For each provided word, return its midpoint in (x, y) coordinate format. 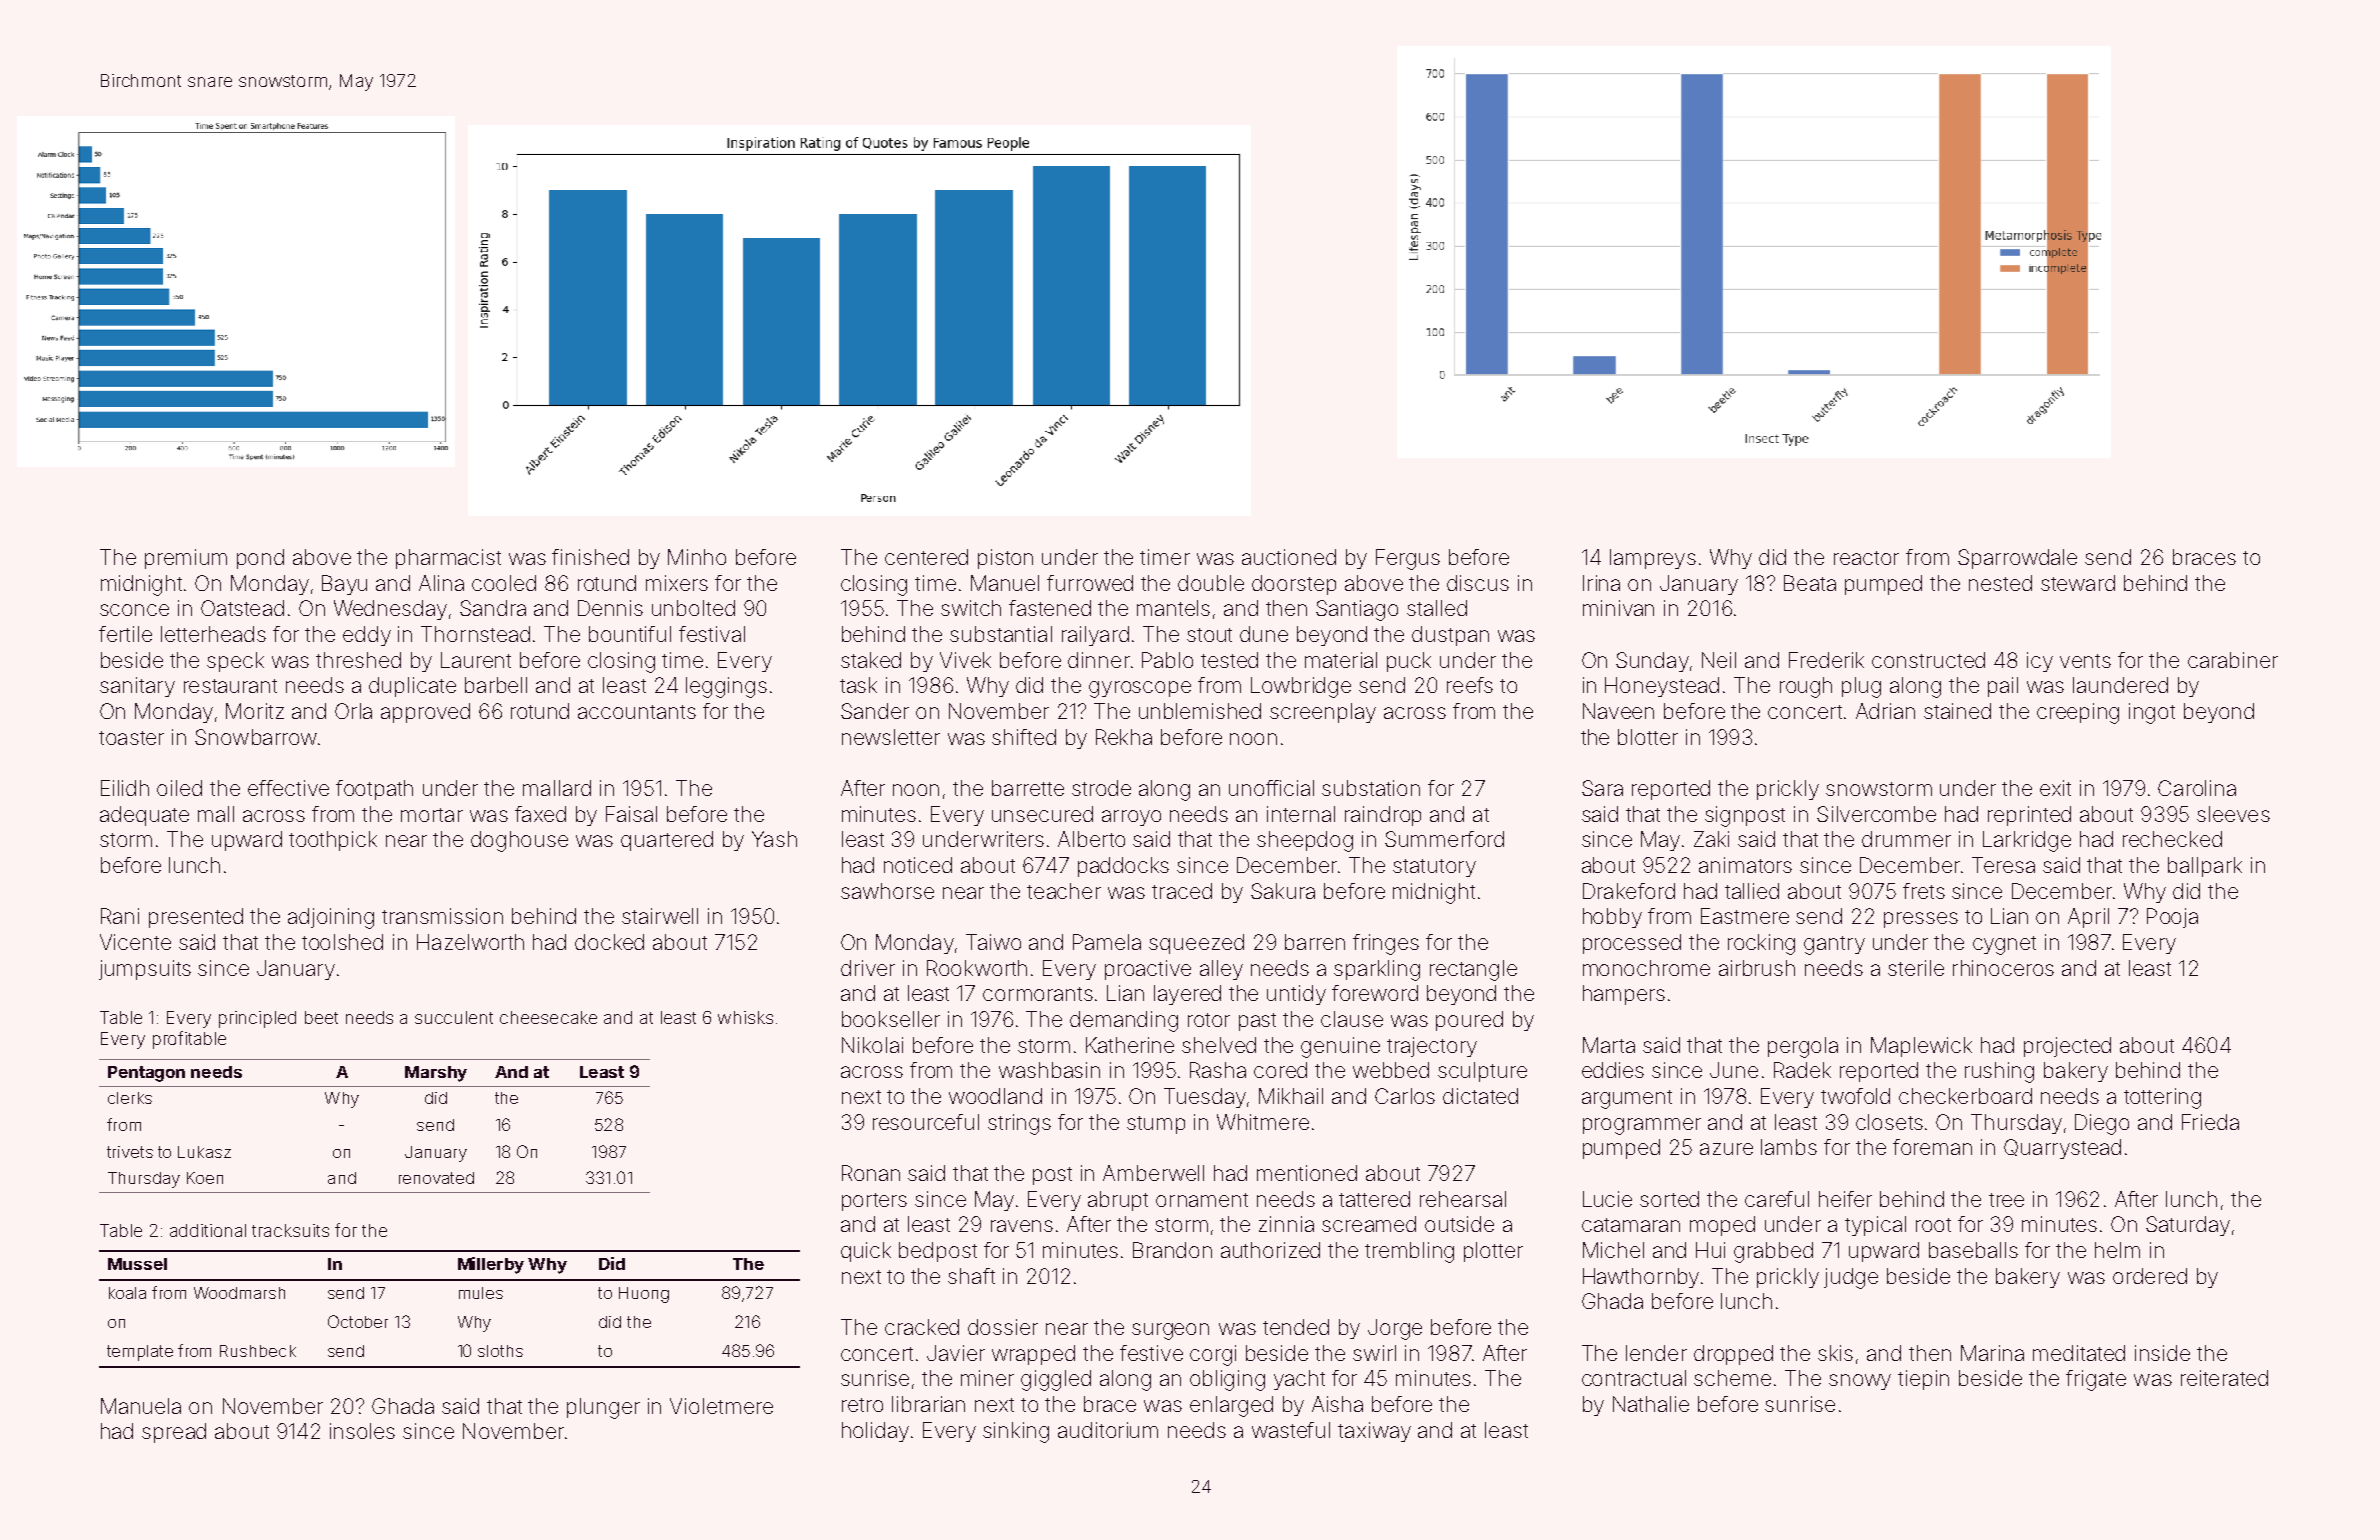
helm (2117, 1250)
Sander (875, 711)
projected (2067, 1047)
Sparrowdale (2017, 559)
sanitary (137, 687)
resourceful (926, 1122)
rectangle (1473, 970)
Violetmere (721, 1406)
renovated (436, 1178)
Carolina (2197, 788)
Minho (697, 557)
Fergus (1408, 559)
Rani (120, 916)
